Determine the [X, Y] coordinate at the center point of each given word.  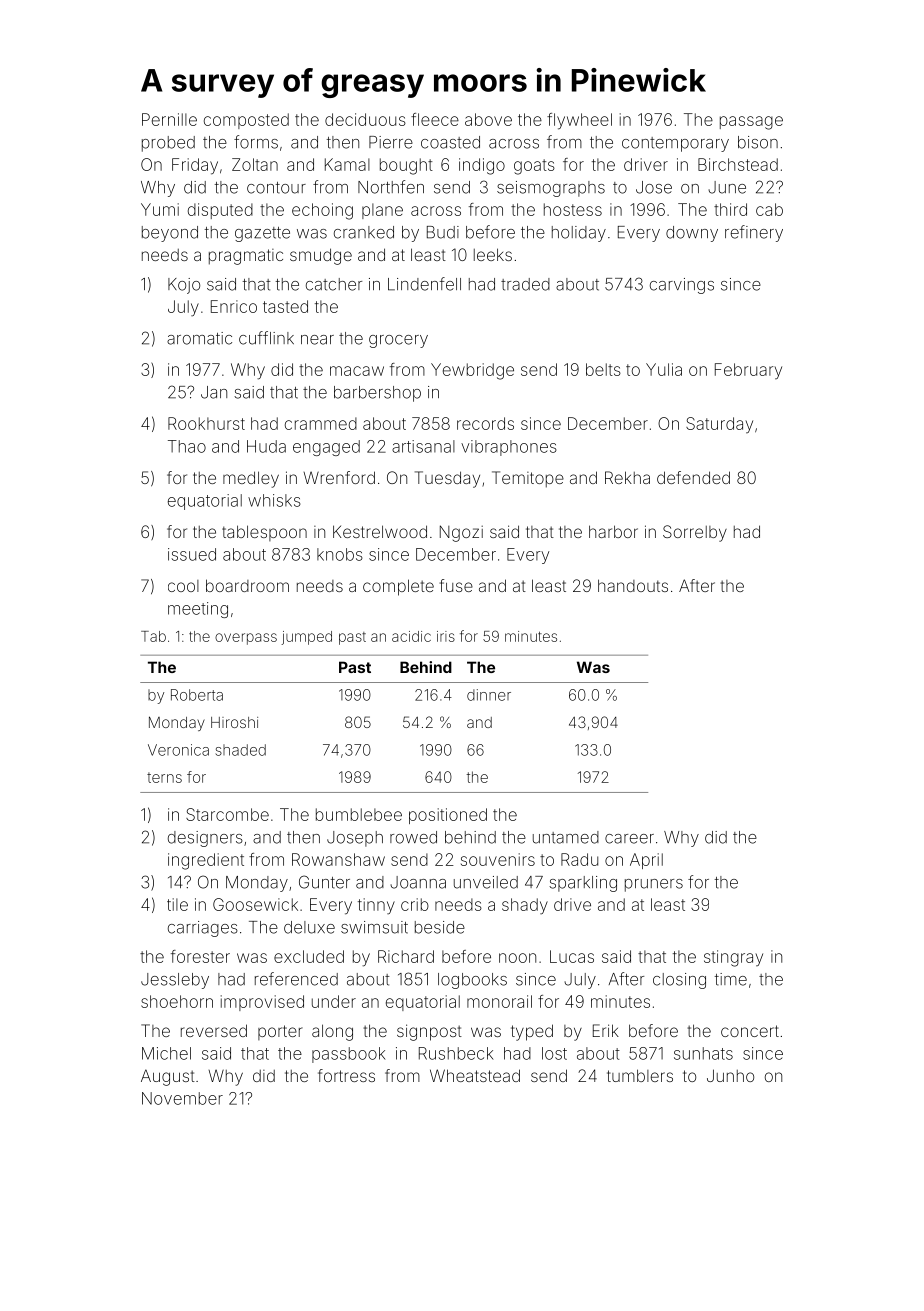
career [629, 839]
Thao [187, 446]
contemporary [675, 144]
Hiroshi [234, 722]
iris [446, 636]
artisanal [423, 446]
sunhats [703, 1053]
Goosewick [255, 904]
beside [440, 927]
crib [415, 904]
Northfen [391, 187]
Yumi [160, 209]
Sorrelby [695, 533]
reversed [214, 1030]
